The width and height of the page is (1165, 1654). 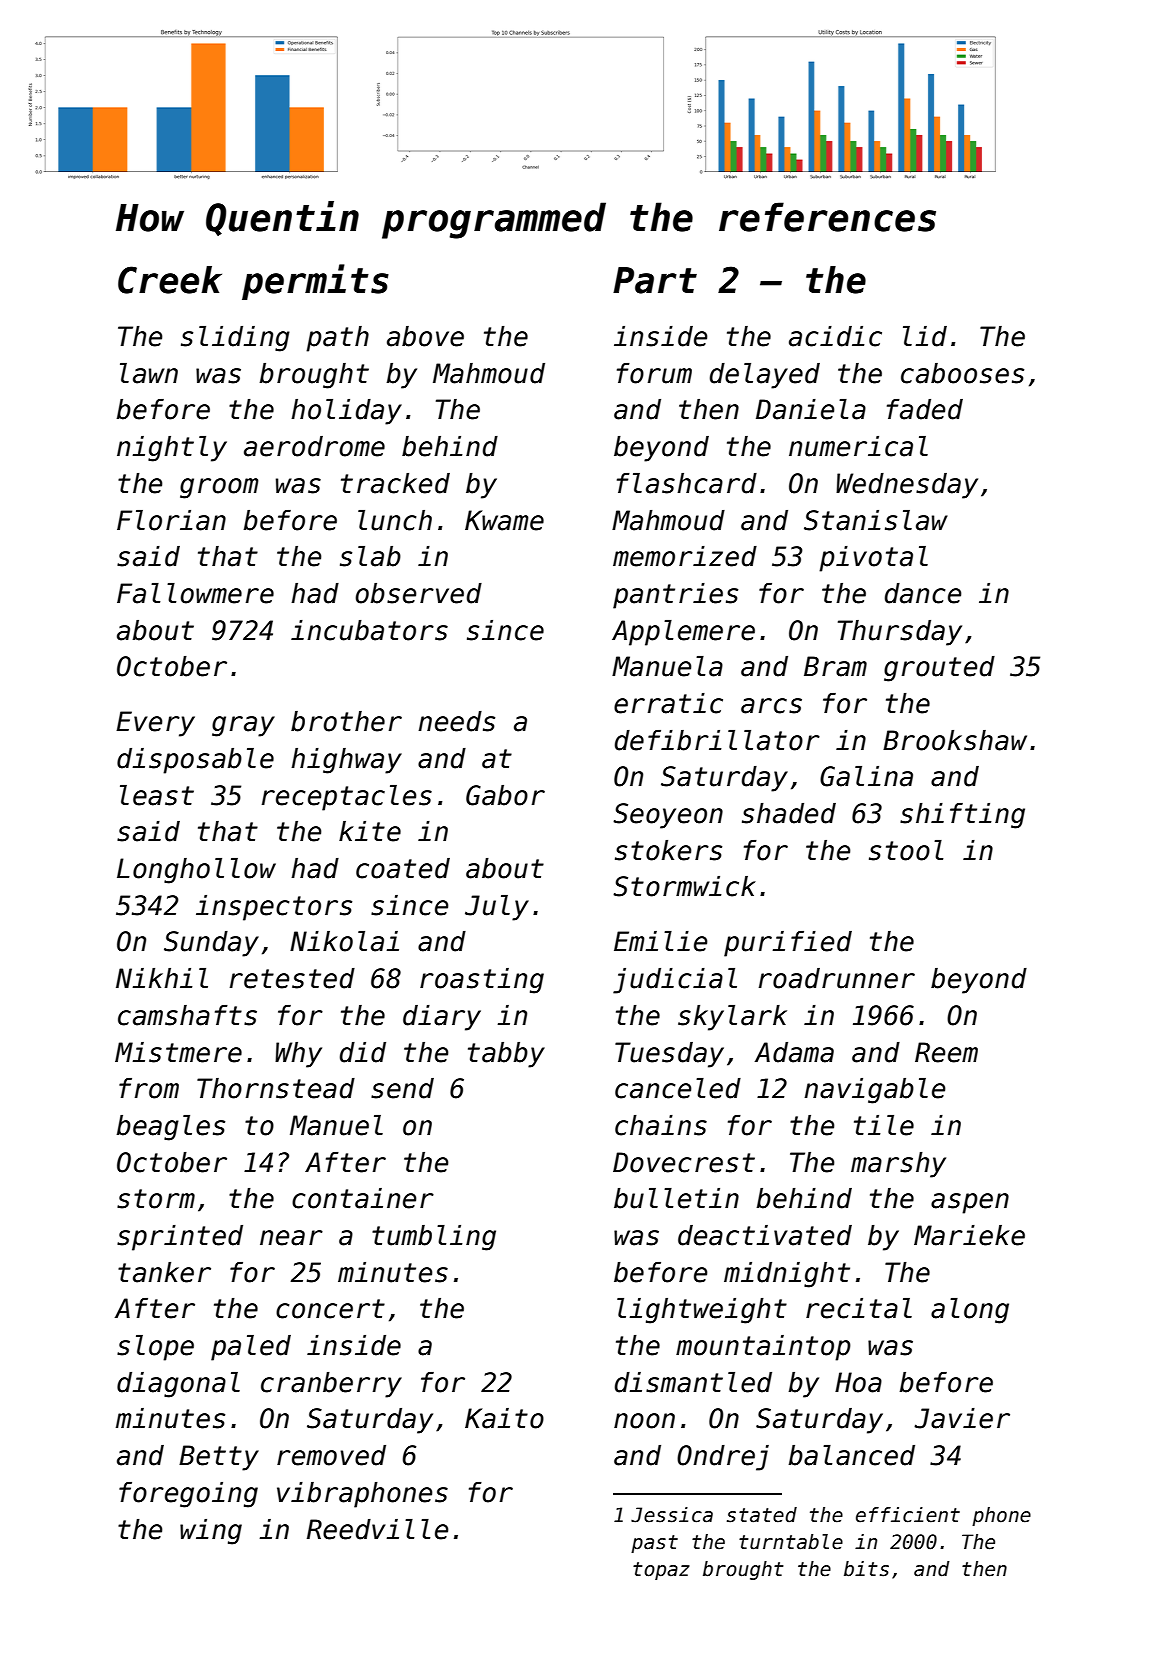 I want to click on Fallowmere, so click(x=195, y=593).
